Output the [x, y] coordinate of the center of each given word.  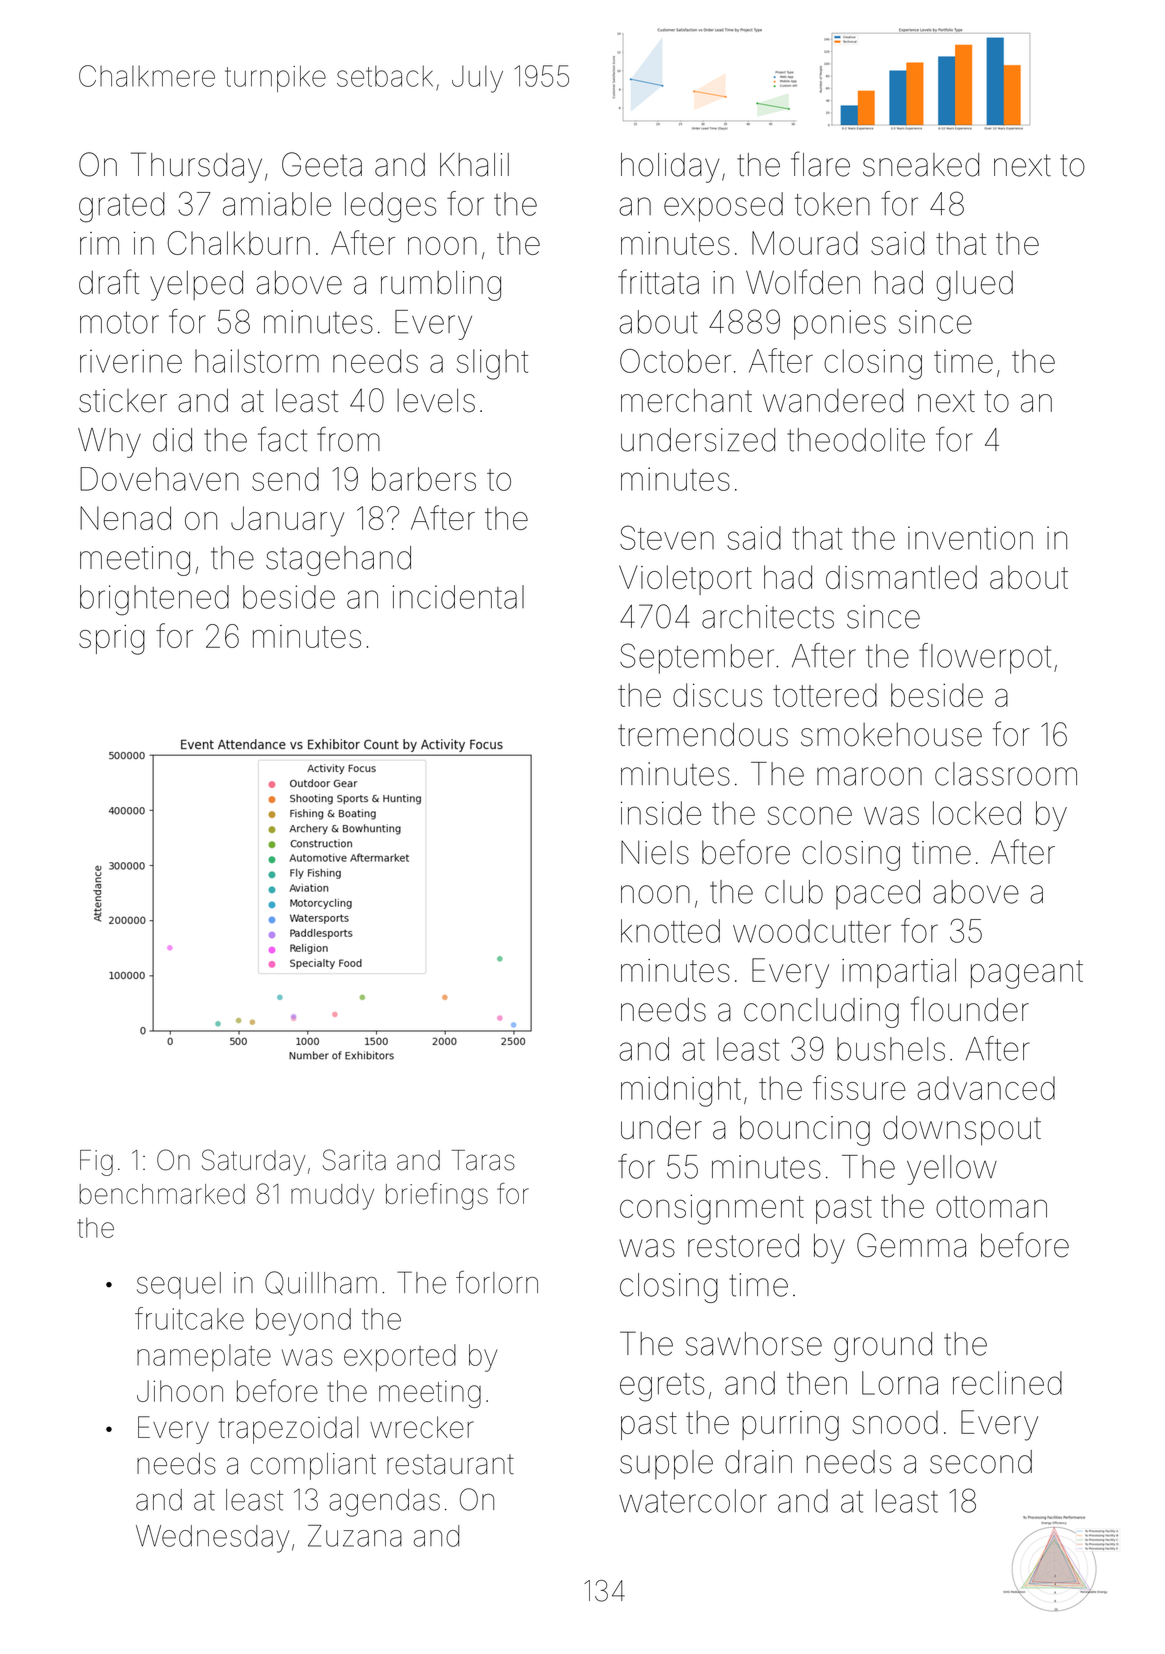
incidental [458, 597]
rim [99, 243]
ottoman [991, 1207]
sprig [112, 640]
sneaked [921, 165]
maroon [869, 776]
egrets [662, 1387]
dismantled [901, 577]
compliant [313, 1466]
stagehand [338, 561]
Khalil [474, 165]
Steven [667, 537]
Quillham [321, 1283]
